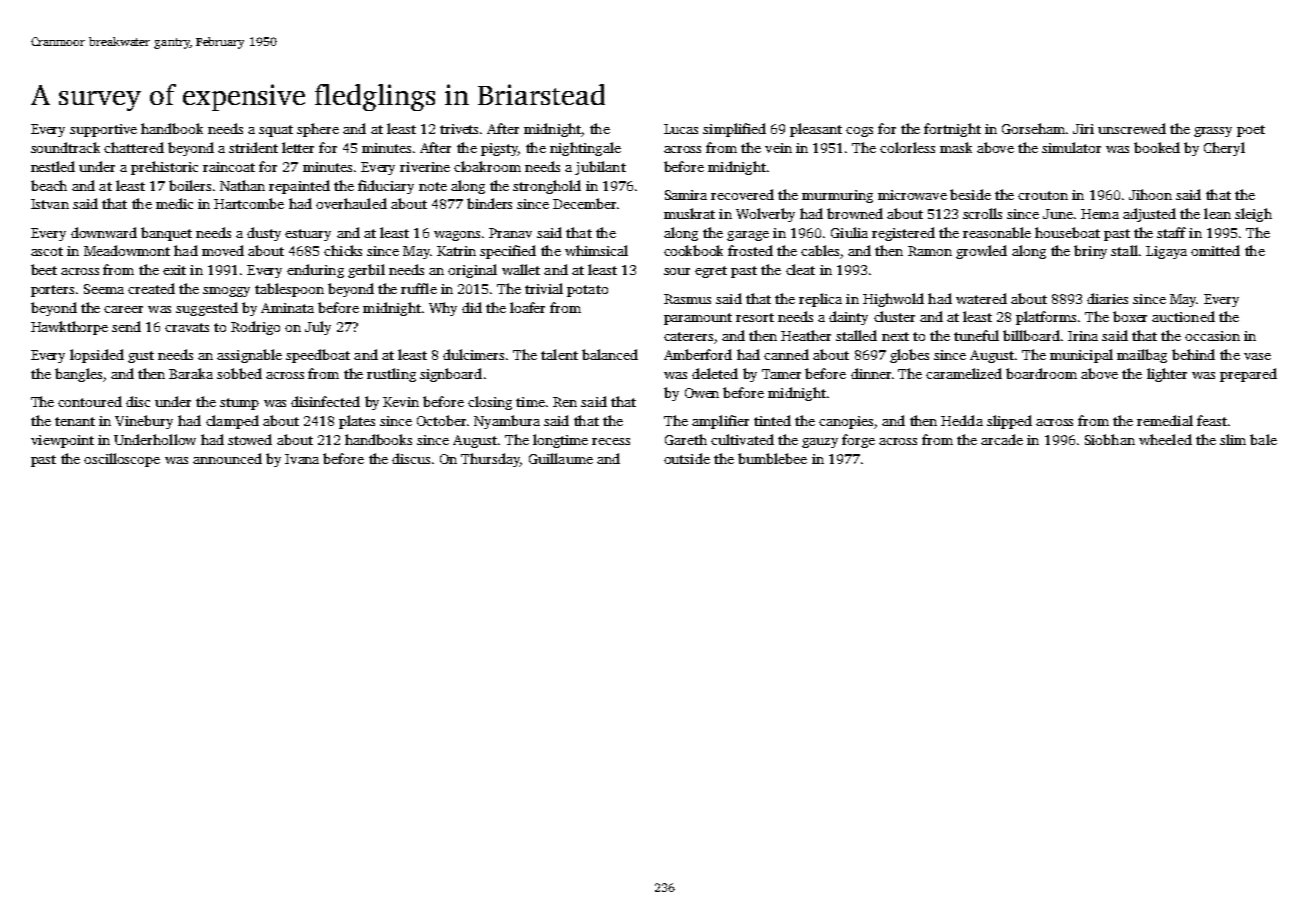 The image size is (1308, 924). I want to click on briny, so click(1090, 252).
